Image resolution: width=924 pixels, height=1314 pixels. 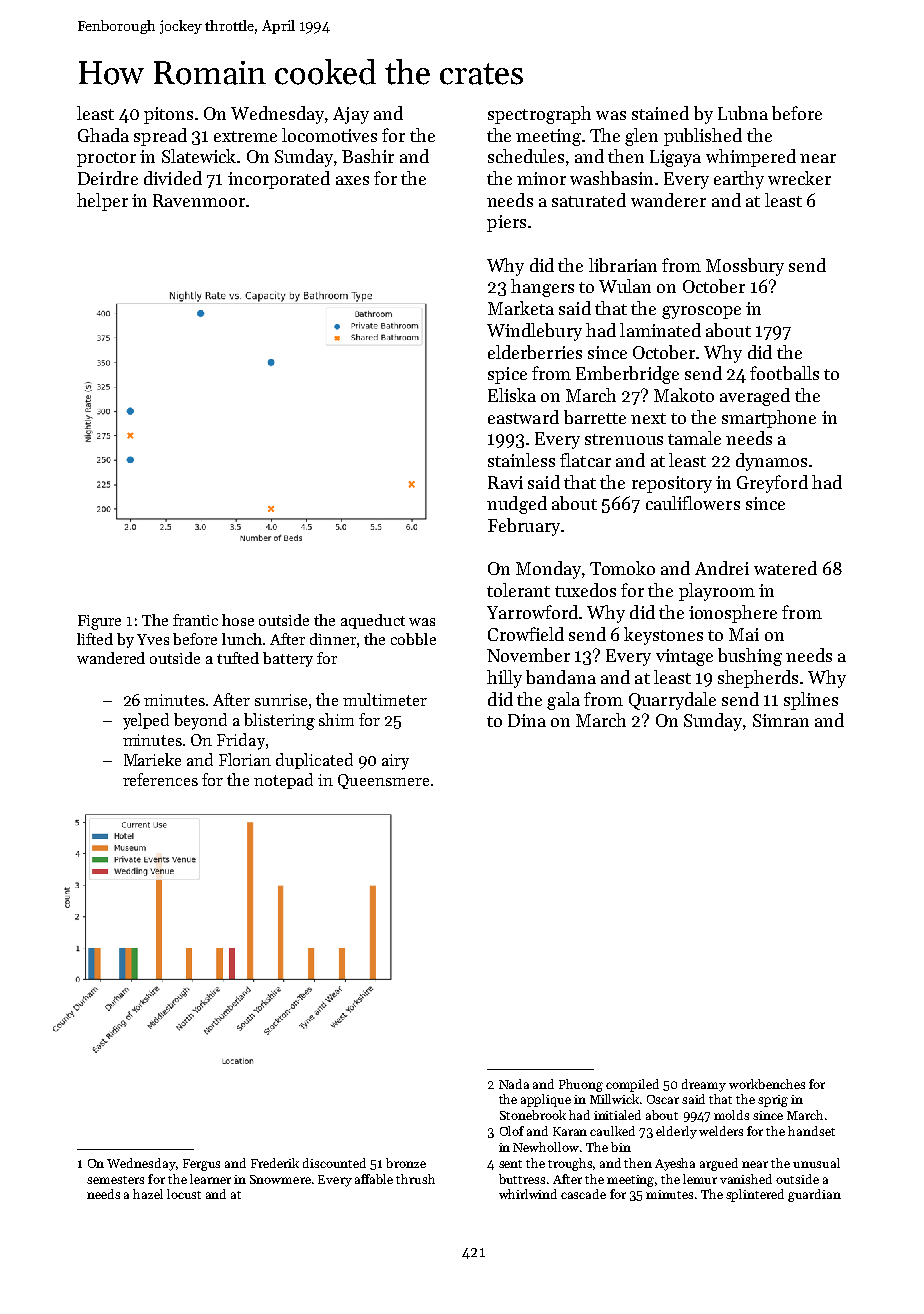 What do you see at coordinates (505, 482) in the page?
I see `Ravi` at bounding box center [505, 482].
